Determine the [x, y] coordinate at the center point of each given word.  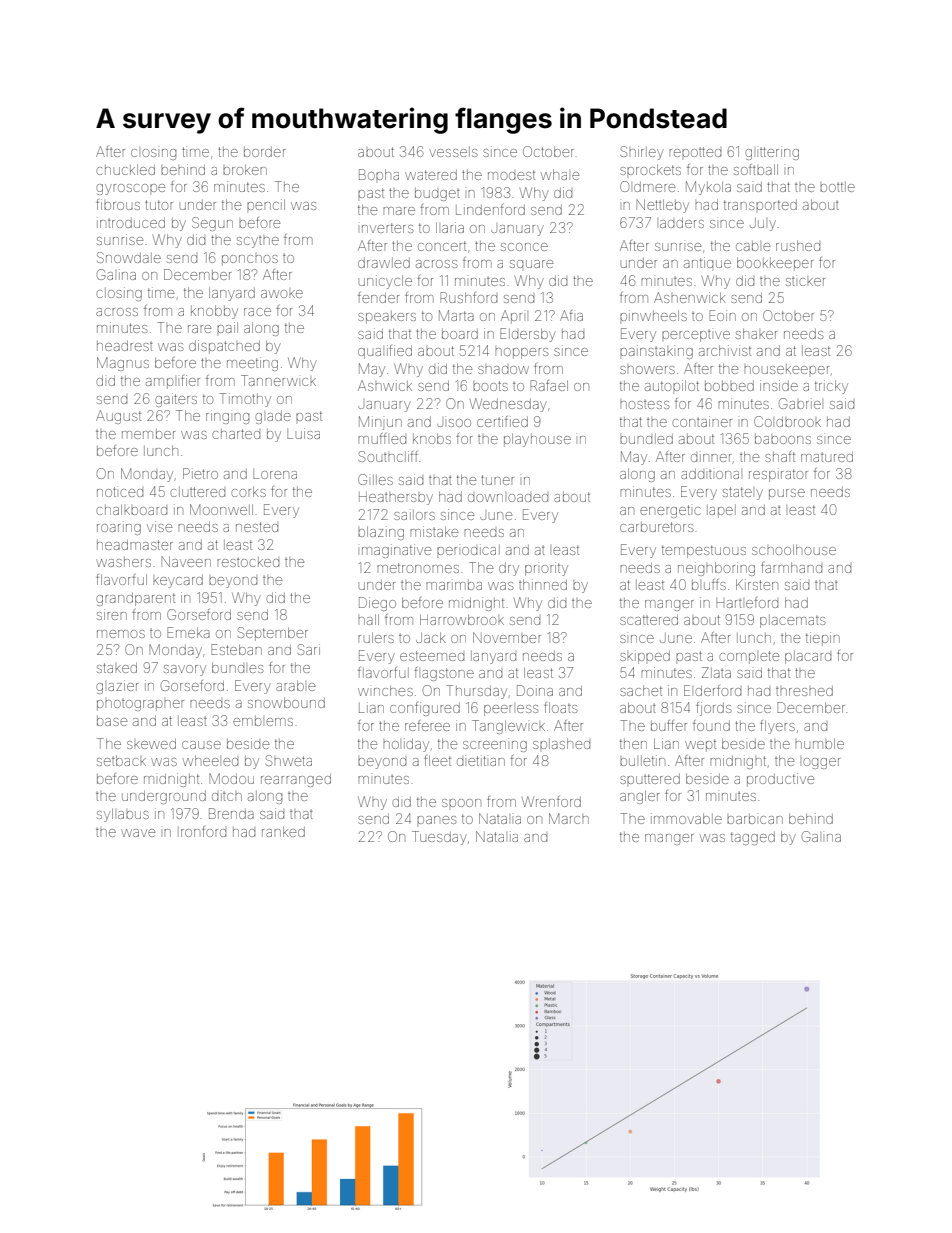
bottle [837, 187]
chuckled [125, 169]
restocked [248, 562]
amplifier [173, 382]
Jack [431, 637]
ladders [682, 223]
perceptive [696, 336]
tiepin [823, 639]
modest [511, 175]
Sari [309, 649]
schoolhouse [794, 549]
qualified [385, 352]
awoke [282, 294]
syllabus [123, 815]
